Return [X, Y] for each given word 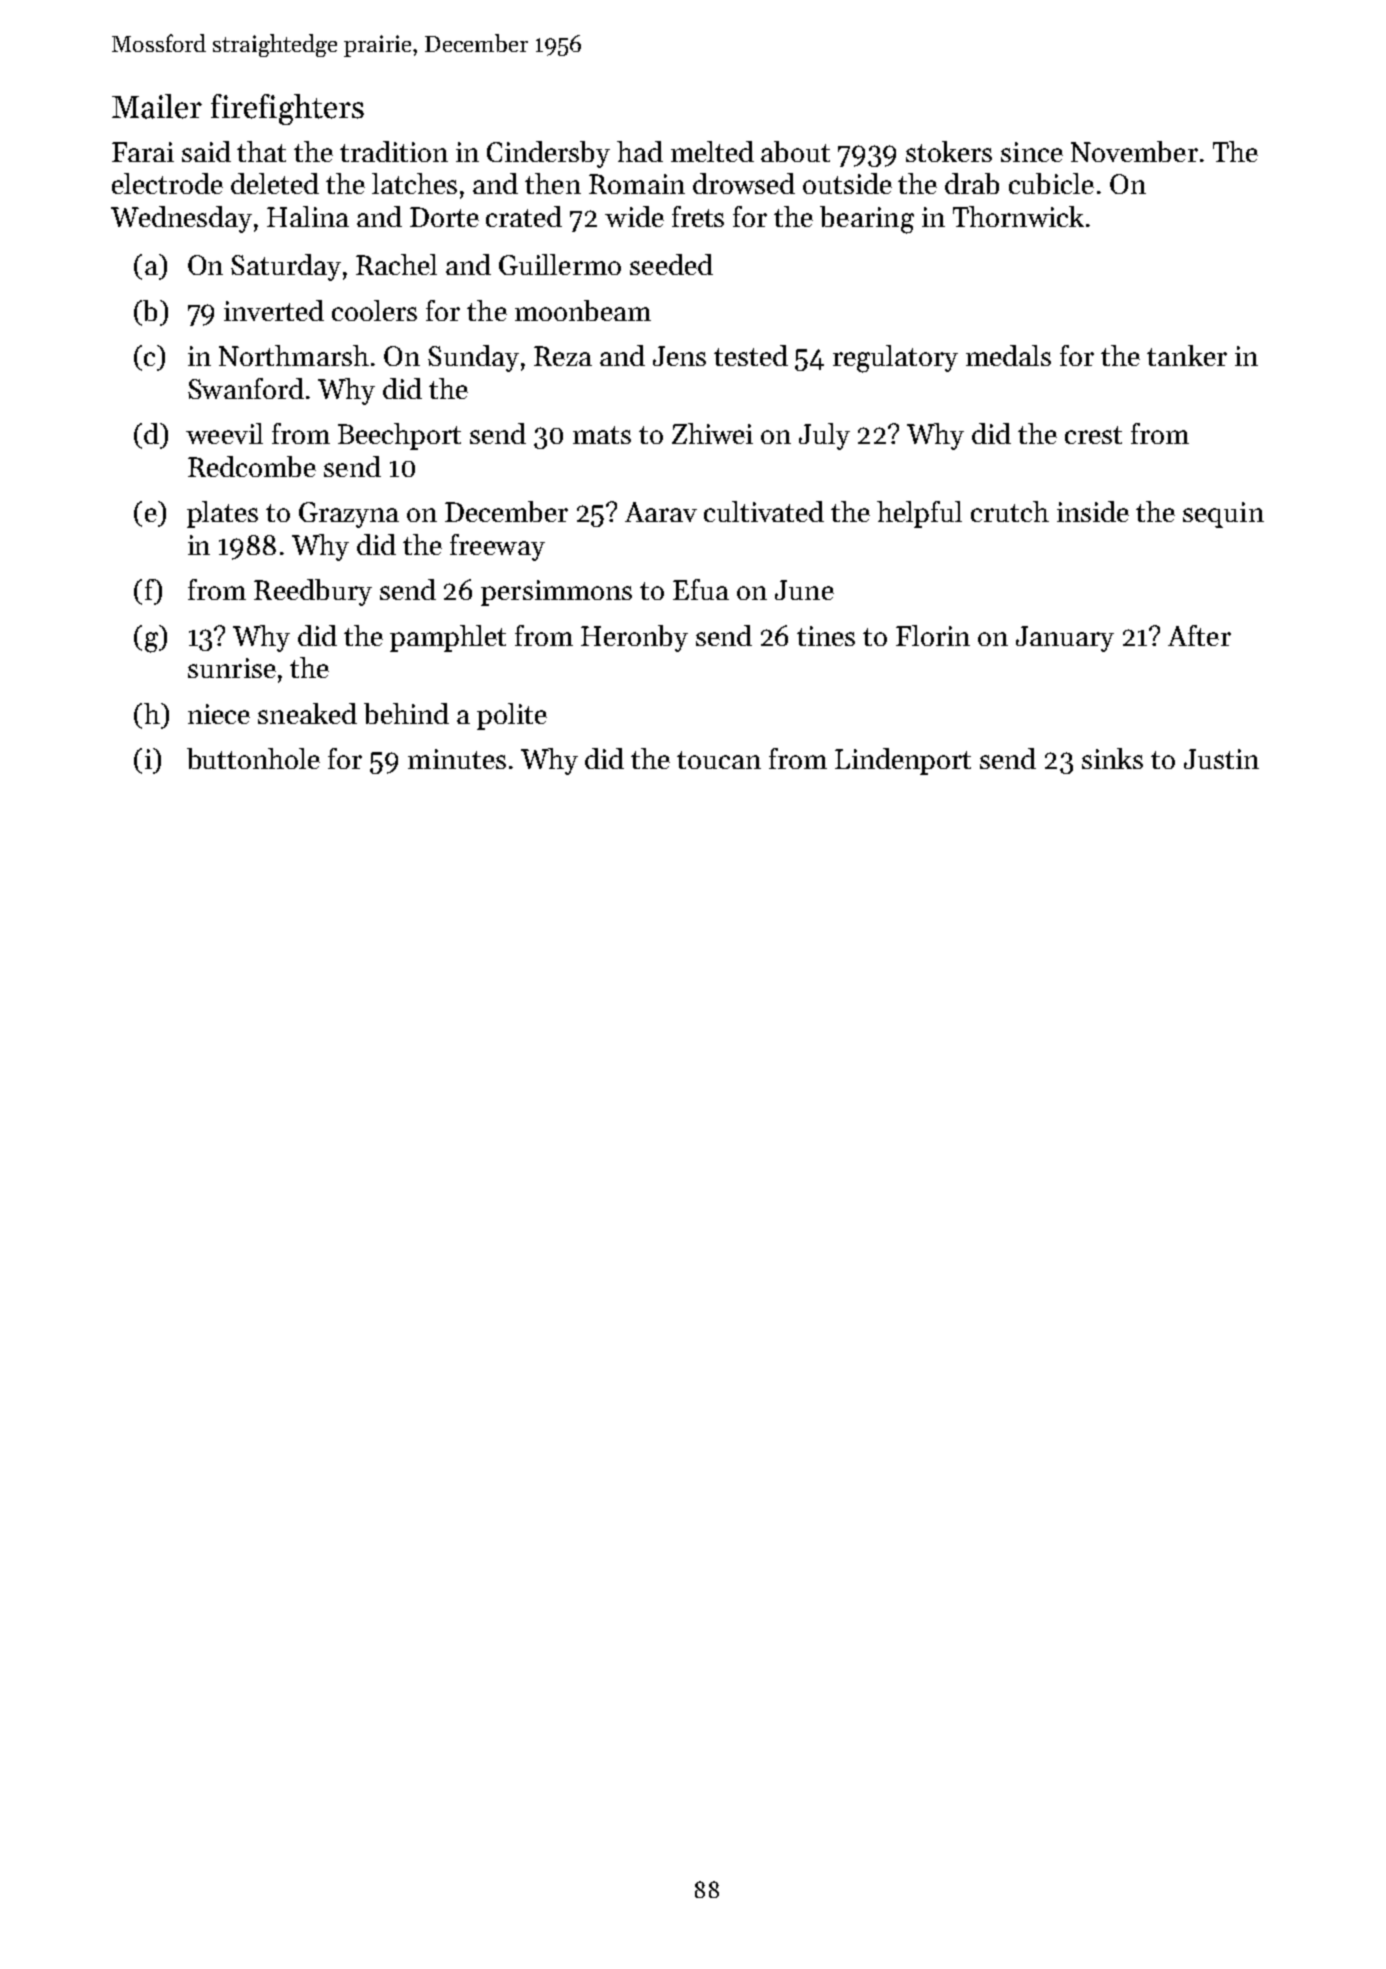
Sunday [473, 358]
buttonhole [253, 758]
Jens [679, 356]
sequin [1223, 515]
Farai [143, 152]
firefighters [287, 109]
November [1134, 151]
